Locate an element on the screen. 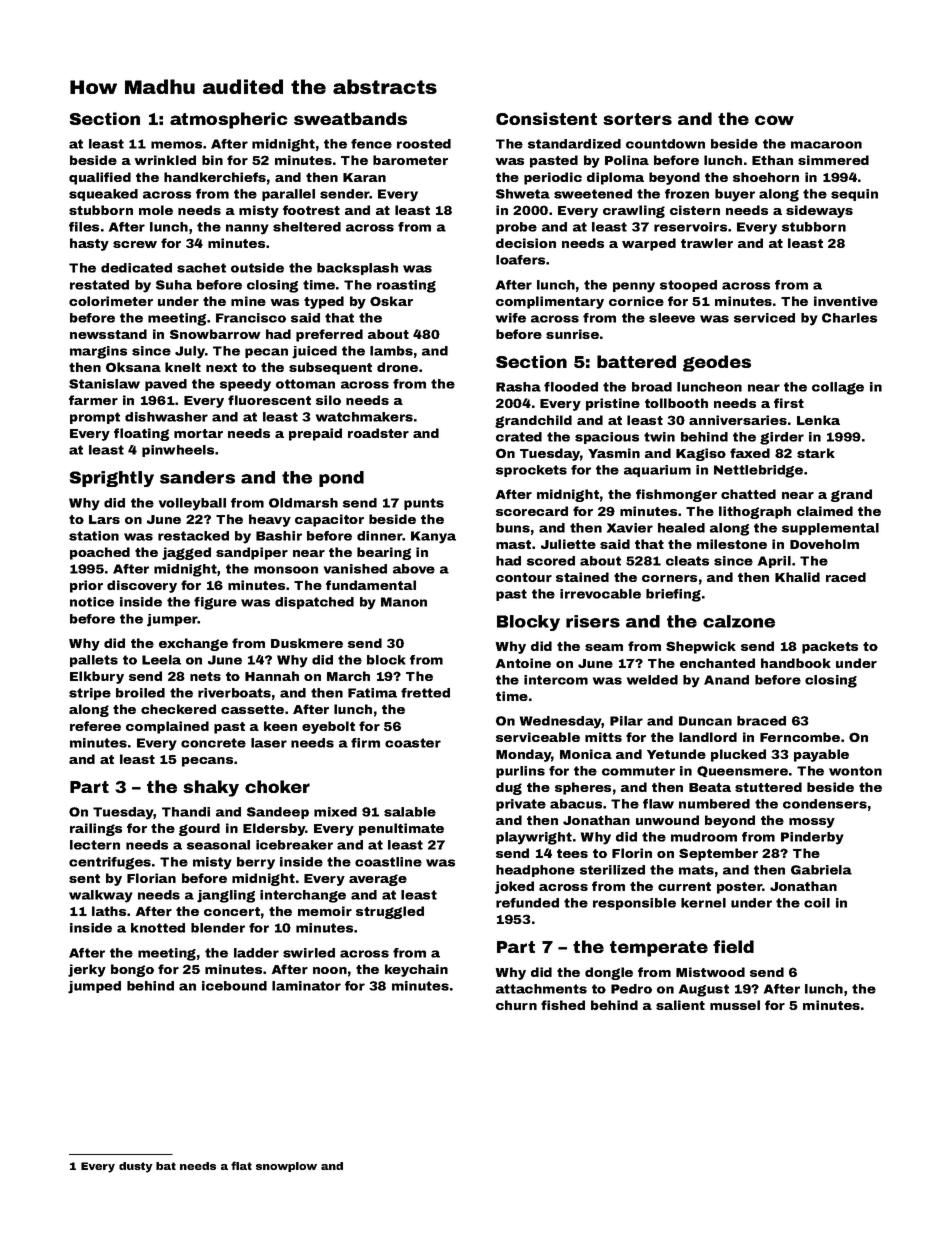 Image resolution: width=952 pixels, height=1233 pixels. prior is located at coordinates (86, 586).
